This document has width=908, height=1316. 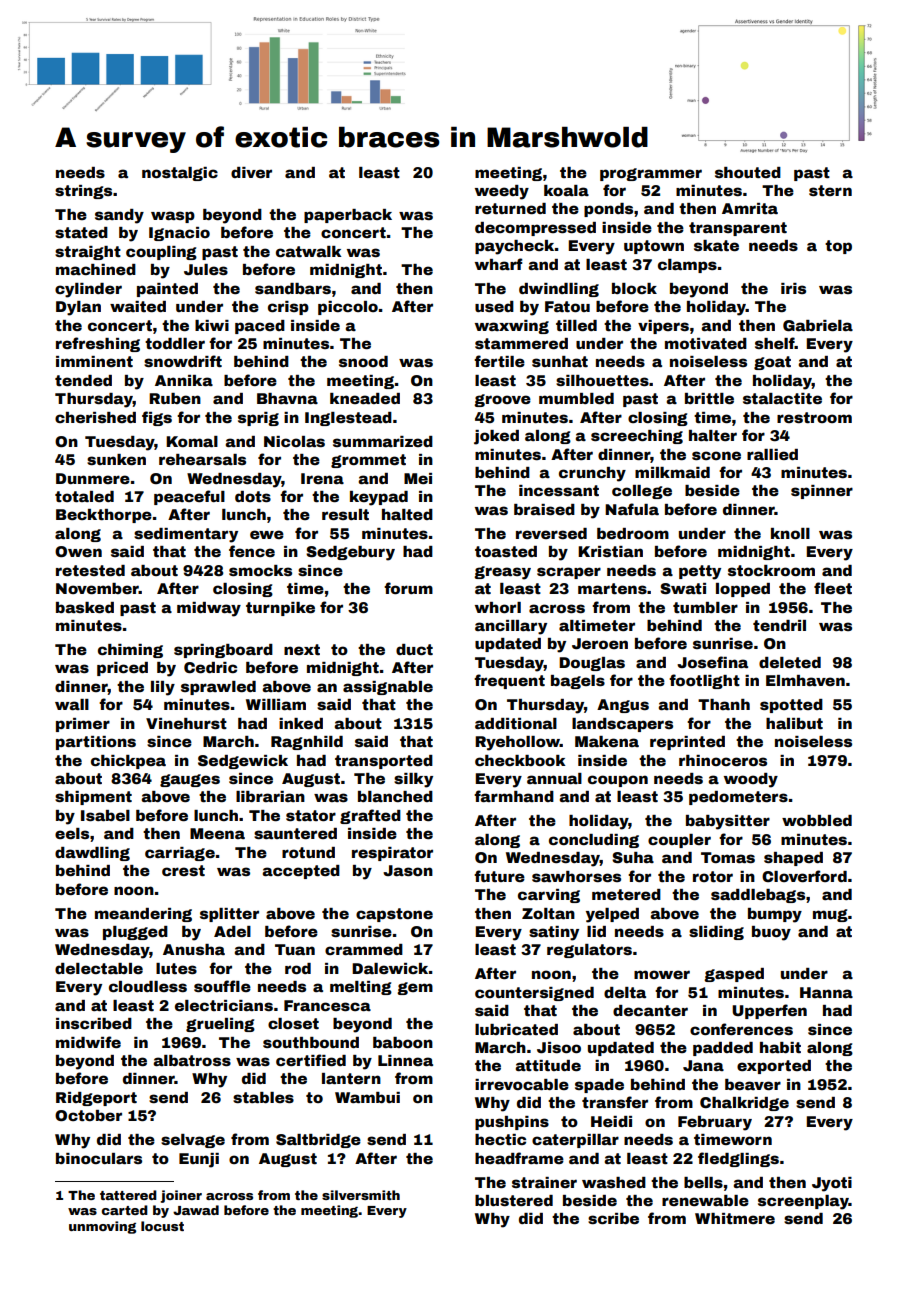 I want to click on blustered, so click(x=514, y=1200).
